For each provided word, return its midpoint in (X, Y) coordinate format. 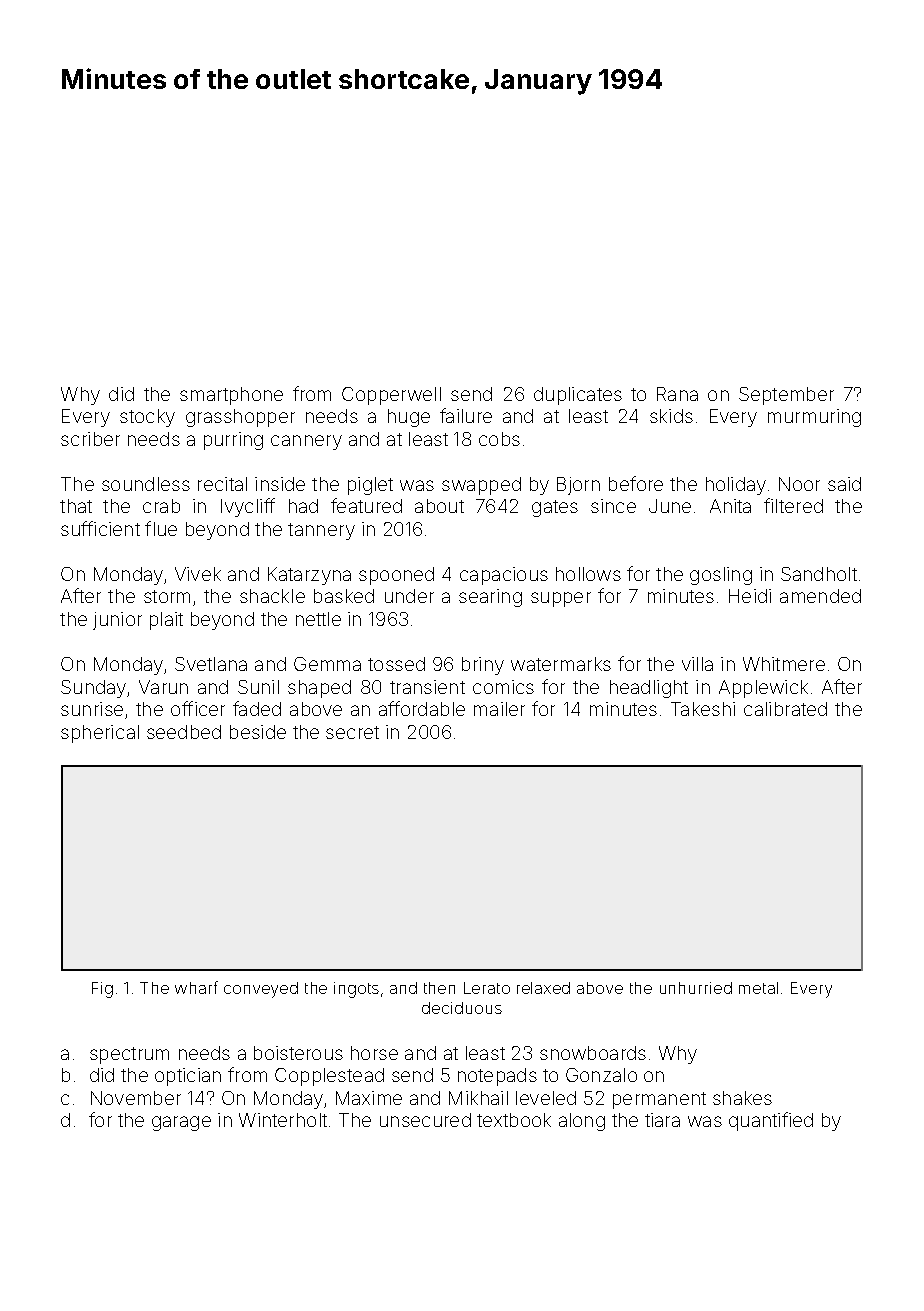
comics (503, 687)
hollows (588, 574)
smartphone (231, 396)
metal (758, 988)
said (844, 484)
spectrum (129, 1055)
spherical (100, 734)
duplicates (578, 396)
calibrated (785, 709)
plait (166, 621)
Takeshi (703, 709)
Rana (677, 394)
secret (352, 732)
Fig (102, 990)
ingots (356, 990)
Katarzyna (309, 576)
